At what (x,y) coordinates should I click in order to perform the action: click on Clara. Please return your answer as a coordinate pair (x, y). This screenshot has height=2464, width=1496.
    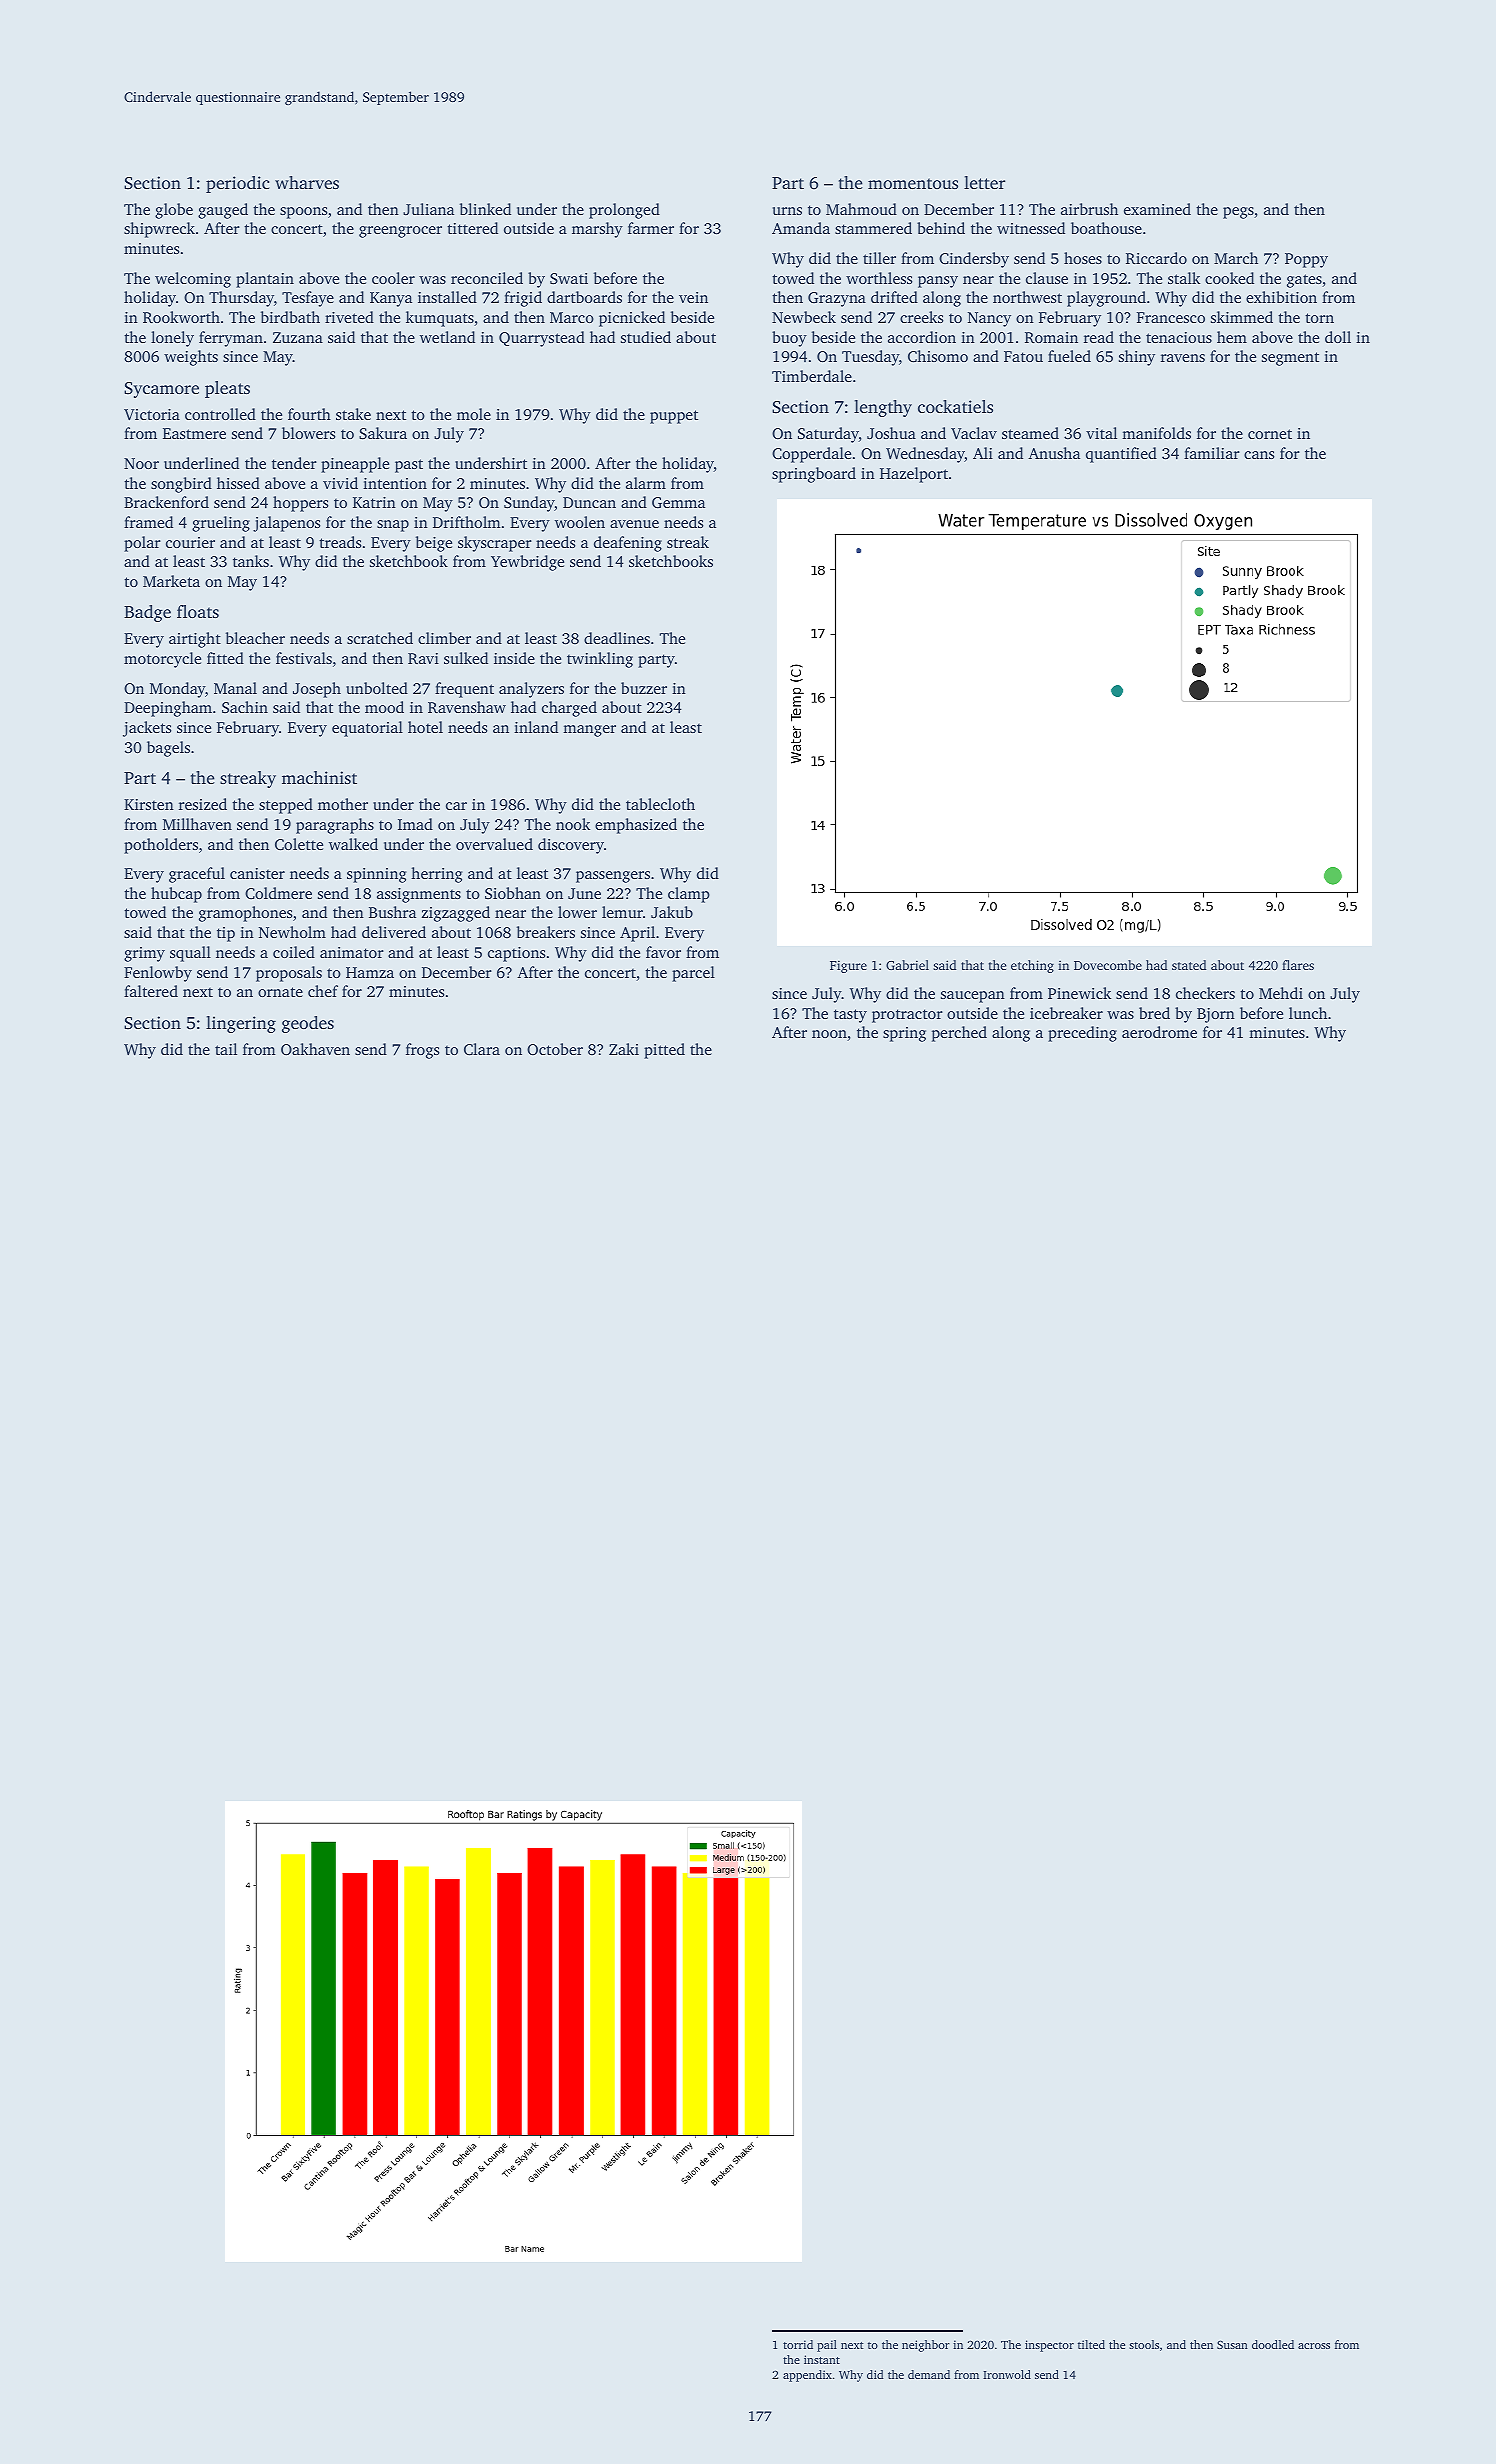
    Looking at the image, I should click on (482, 1049).
